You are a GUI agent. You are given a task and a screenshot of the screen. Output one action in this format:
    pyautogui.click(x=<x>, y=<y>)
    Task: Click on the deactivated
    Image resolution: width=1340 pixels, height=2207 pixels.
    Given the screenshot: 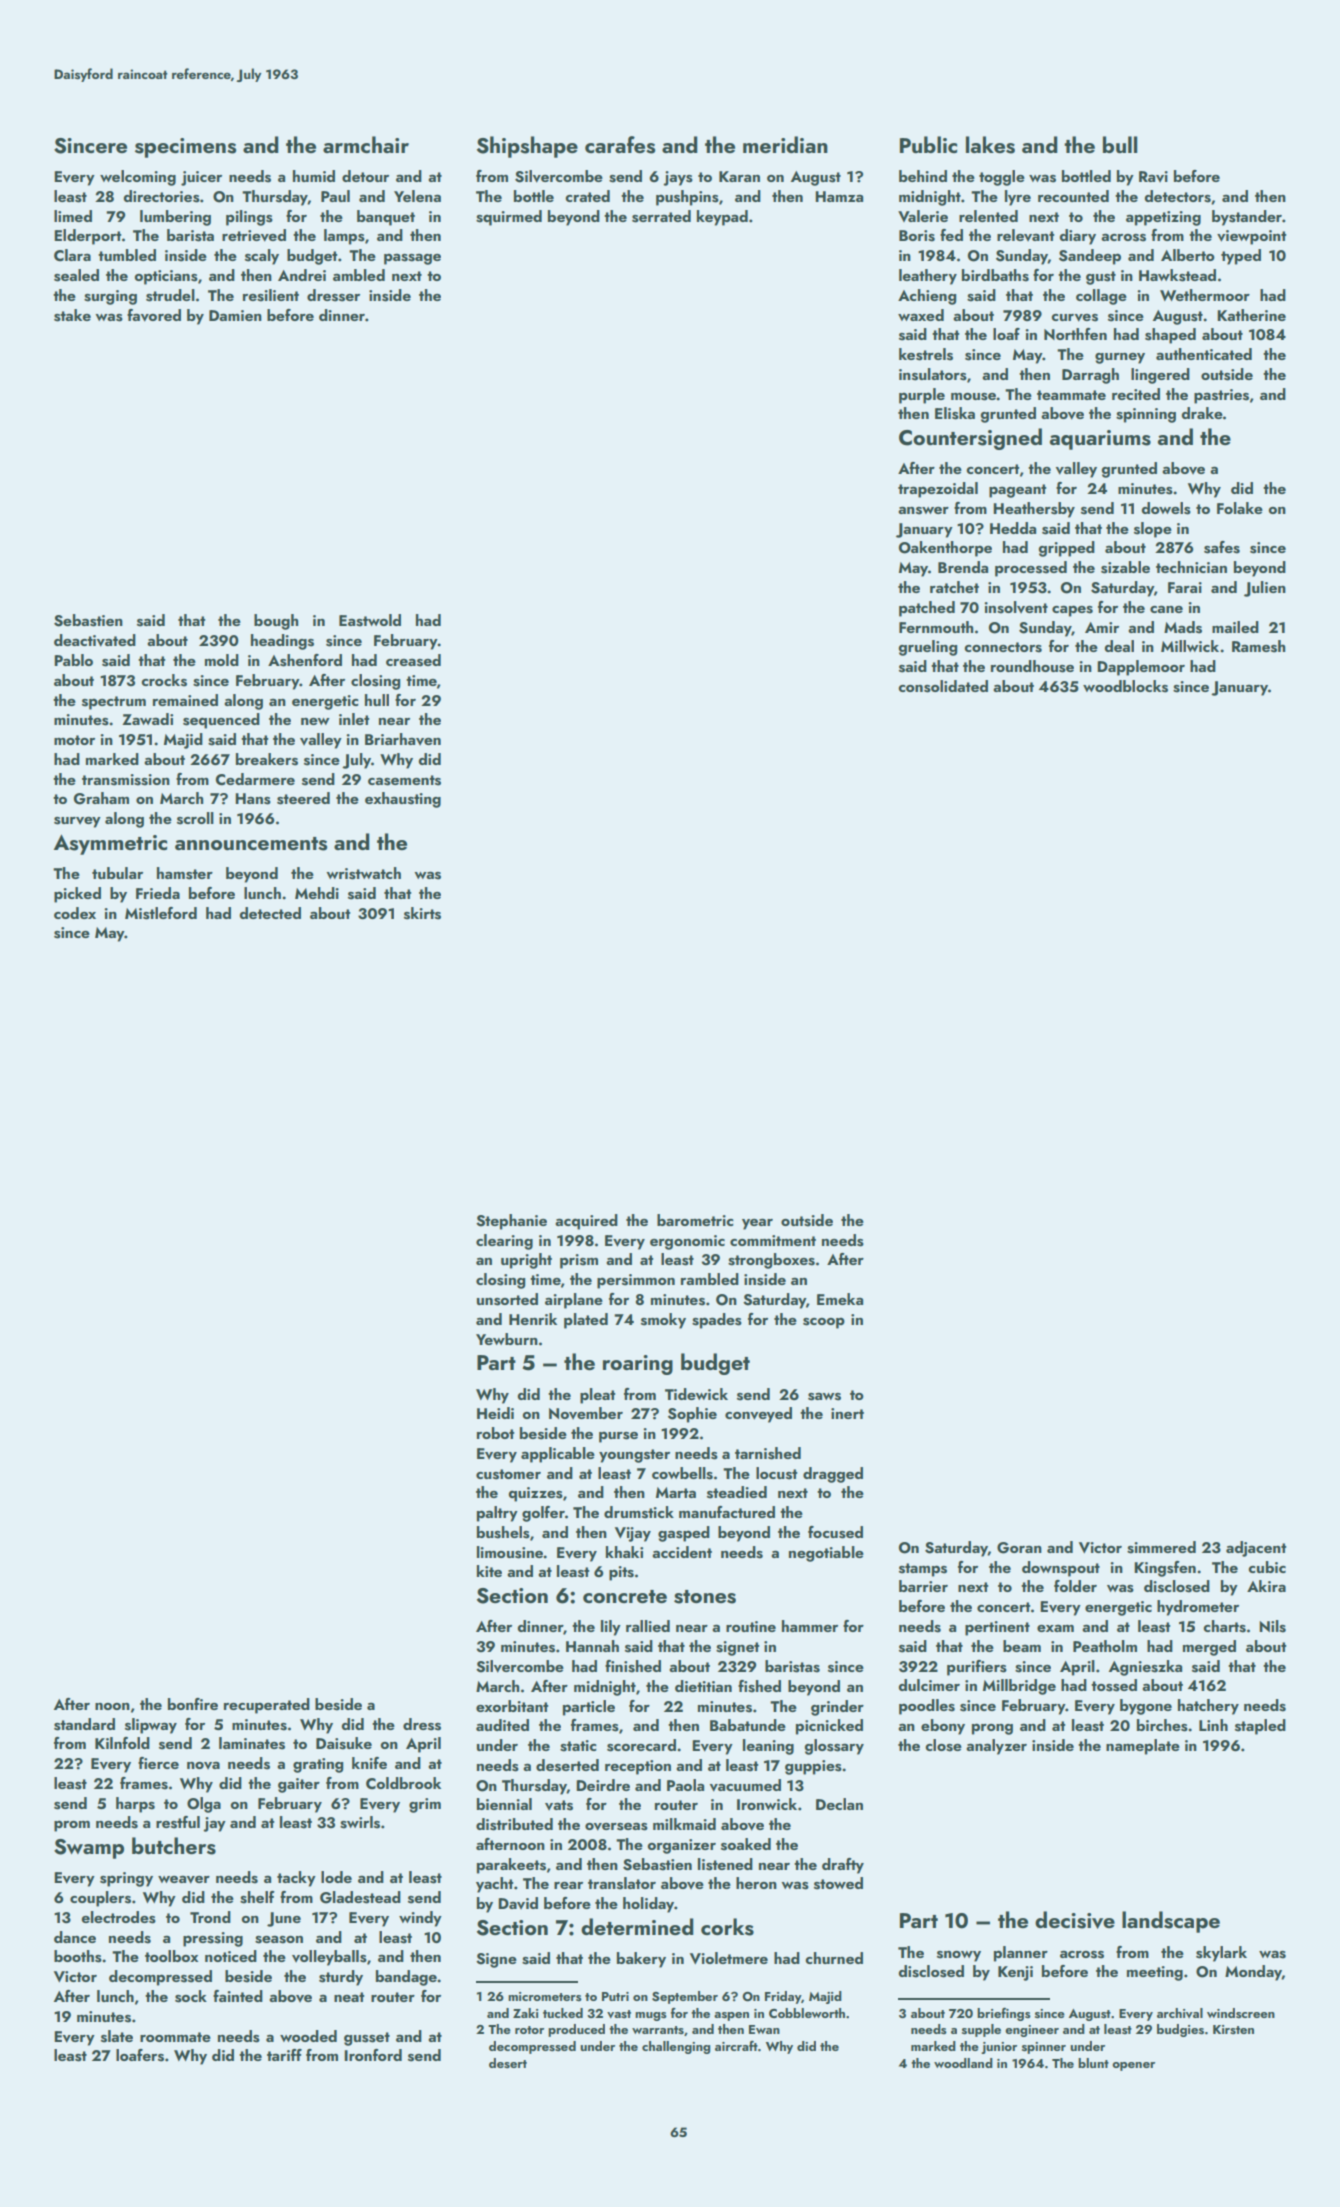 What is the action you would take?
    pyautogui.click(x=95, y=640)
